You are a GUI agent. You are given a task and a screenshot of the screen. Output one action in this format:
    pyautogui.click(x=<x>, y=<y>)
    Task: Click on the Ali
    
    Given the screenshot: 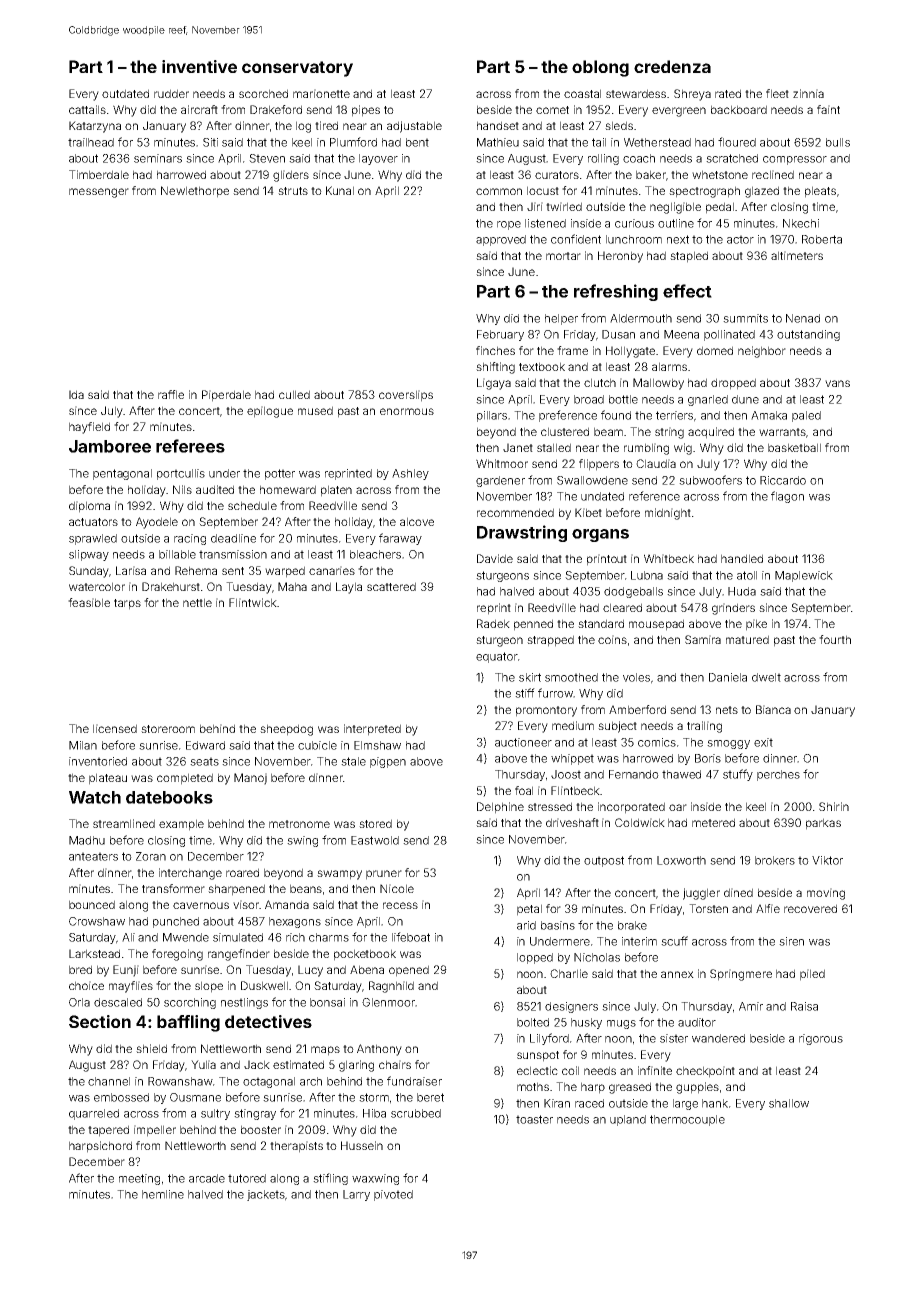 What is the action you would take?
    pyautogui.click(x=128, y=937)
